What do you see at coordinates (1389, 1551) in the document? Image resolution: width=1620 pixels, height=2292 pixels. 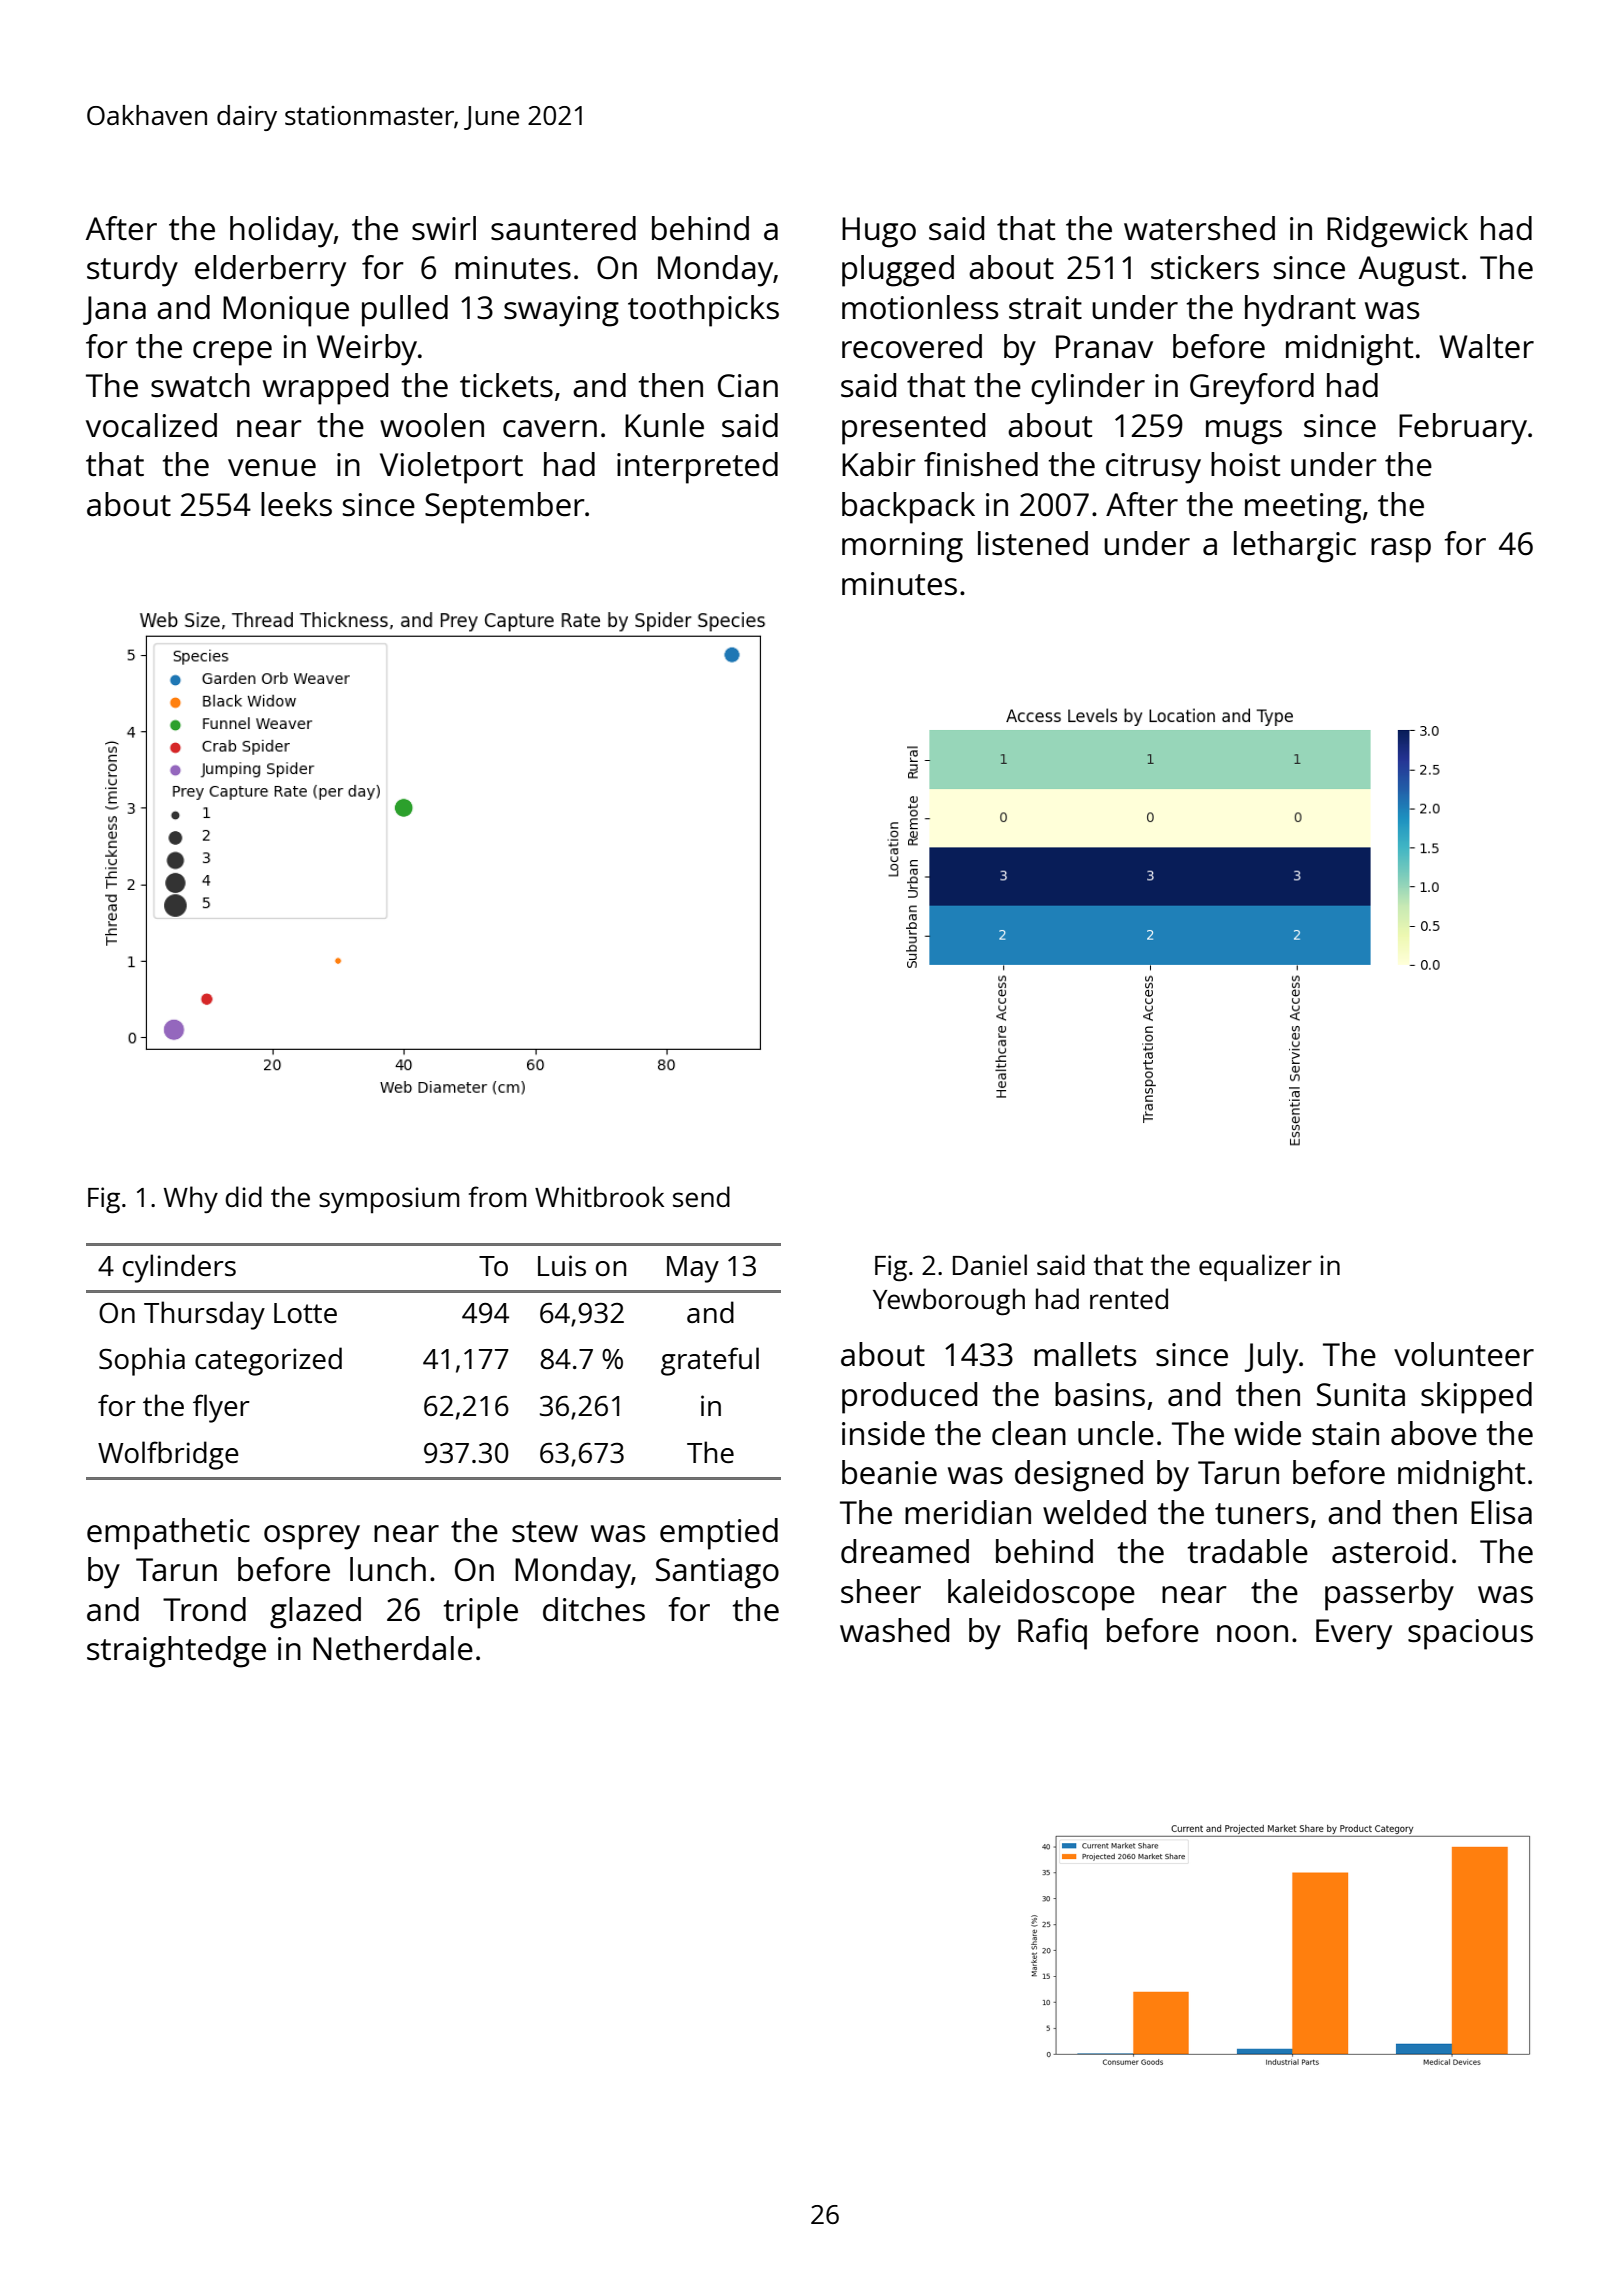 I see `asteroid` at bounding box center [1389, 1551].
